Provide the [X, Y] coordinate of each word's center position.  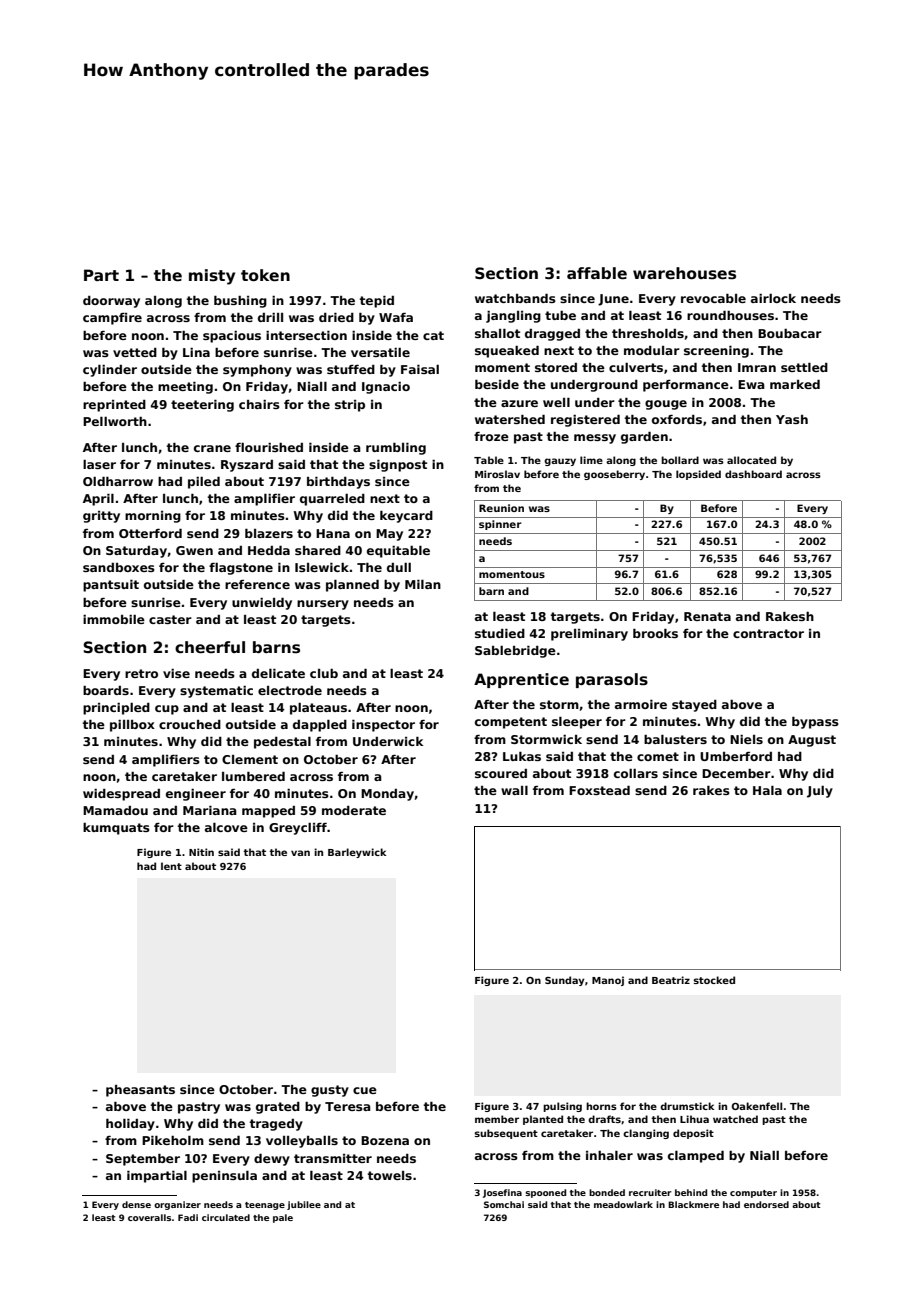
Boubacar [790, 333]
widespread [121, 795]
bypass [815, 723]
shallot [497, 333]
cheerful [210, 647]
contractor [768, 633]
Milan [423, 584]
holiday [130, 1125]
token [265, 275]
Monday [387, 795]
